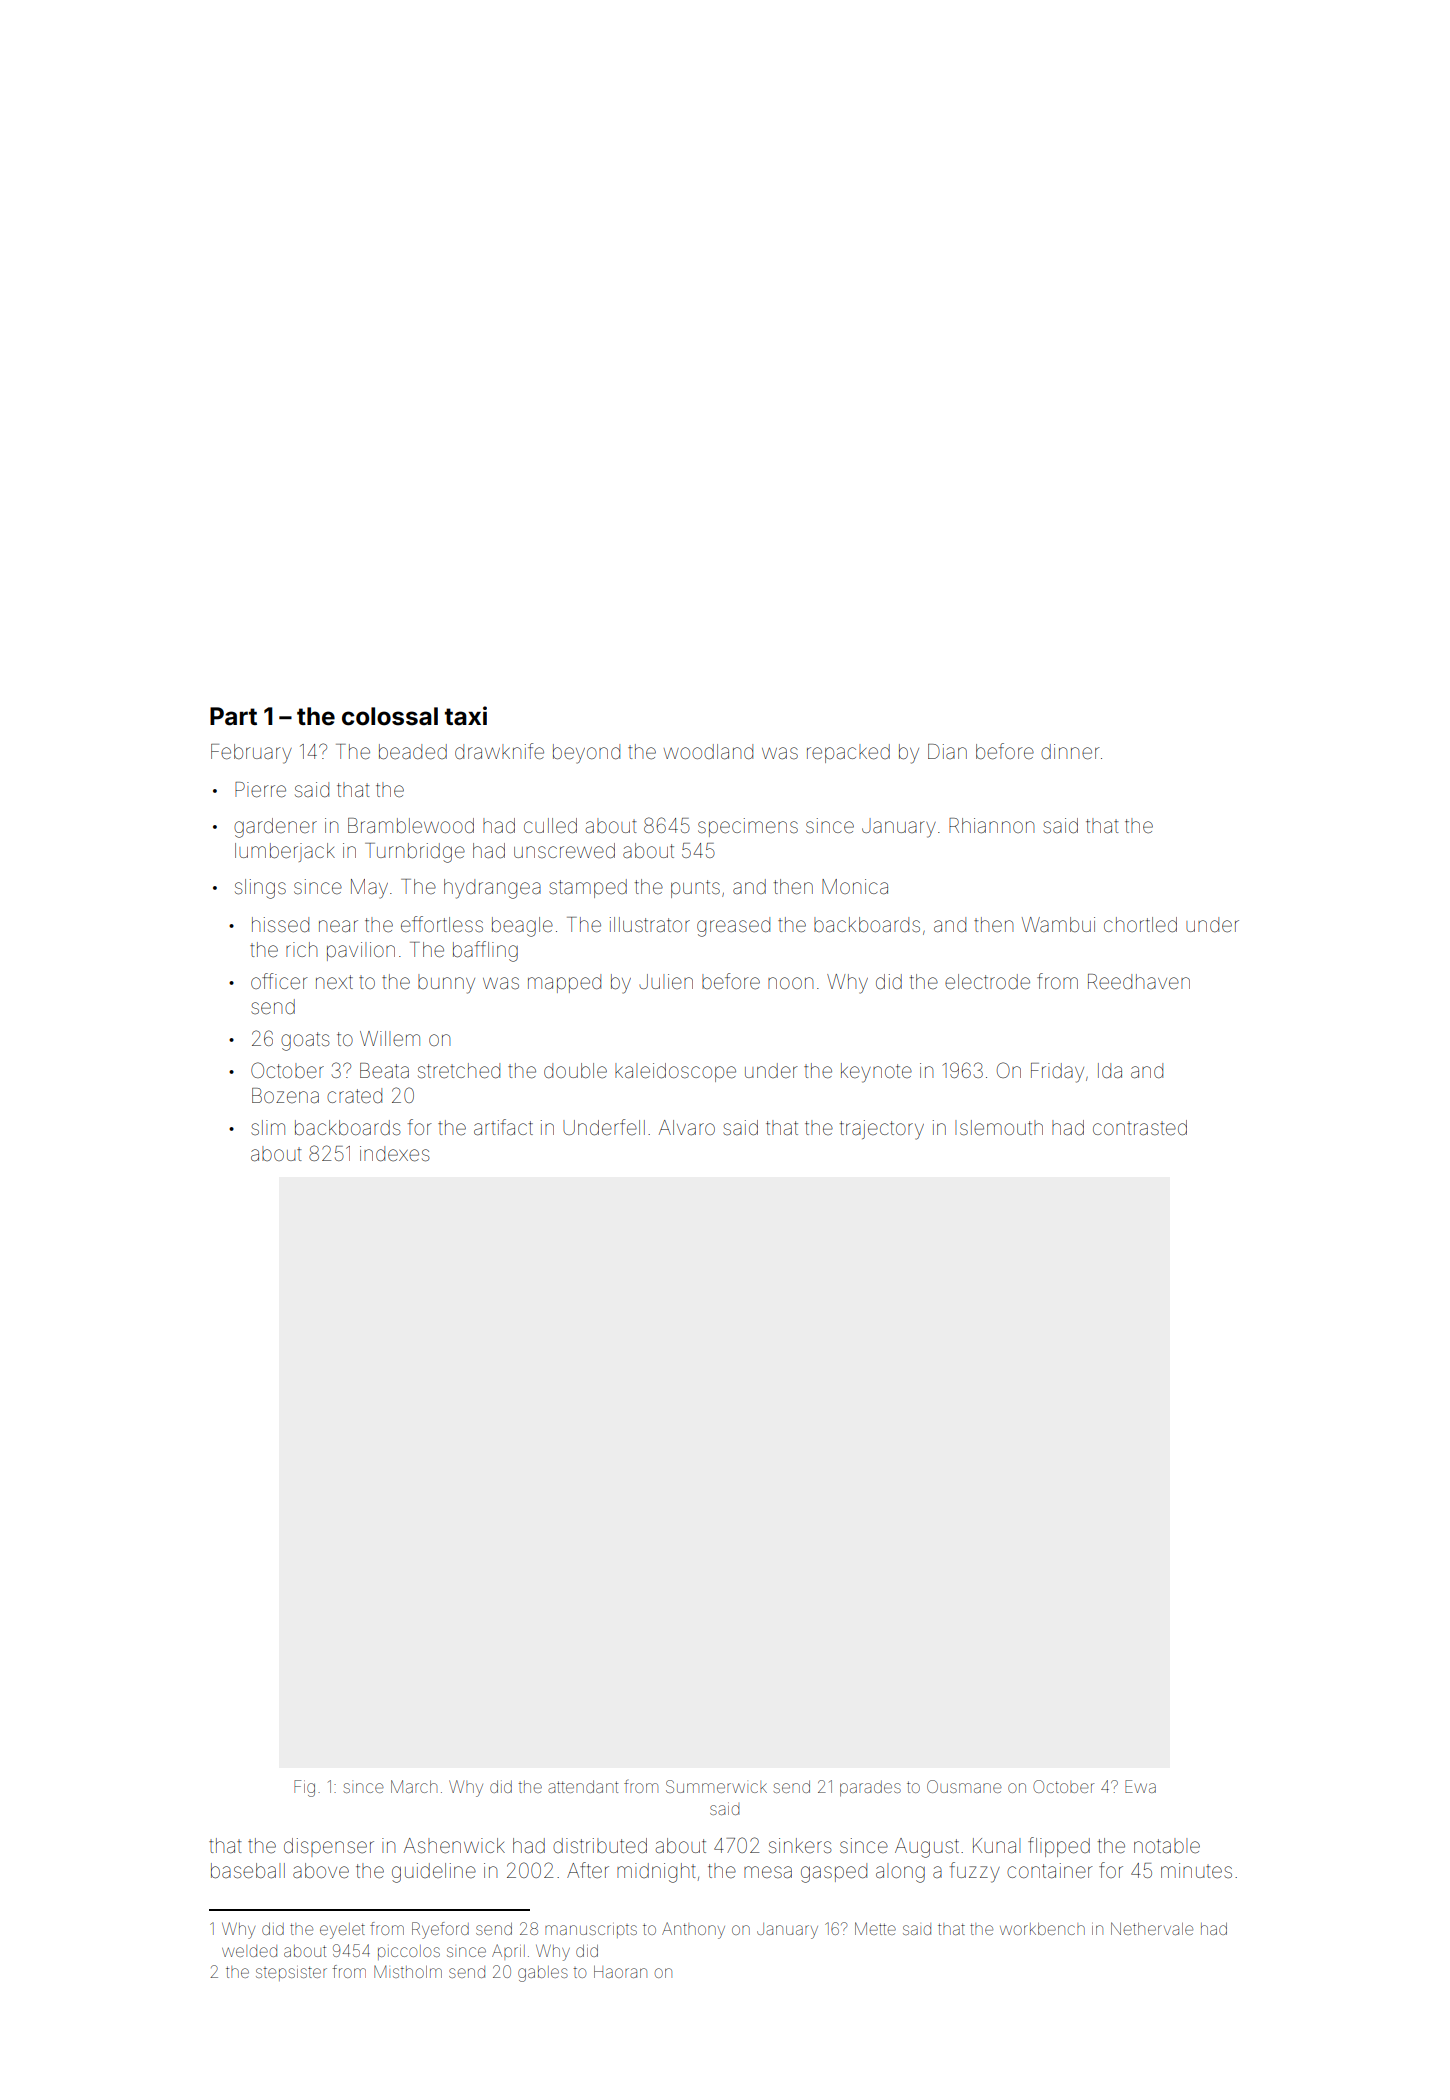 The height and width of the screenshot is (2100, 1450). Describe the element at coordinates (964, 1786) in the screenshot. I see `Ousmane` at that location.
